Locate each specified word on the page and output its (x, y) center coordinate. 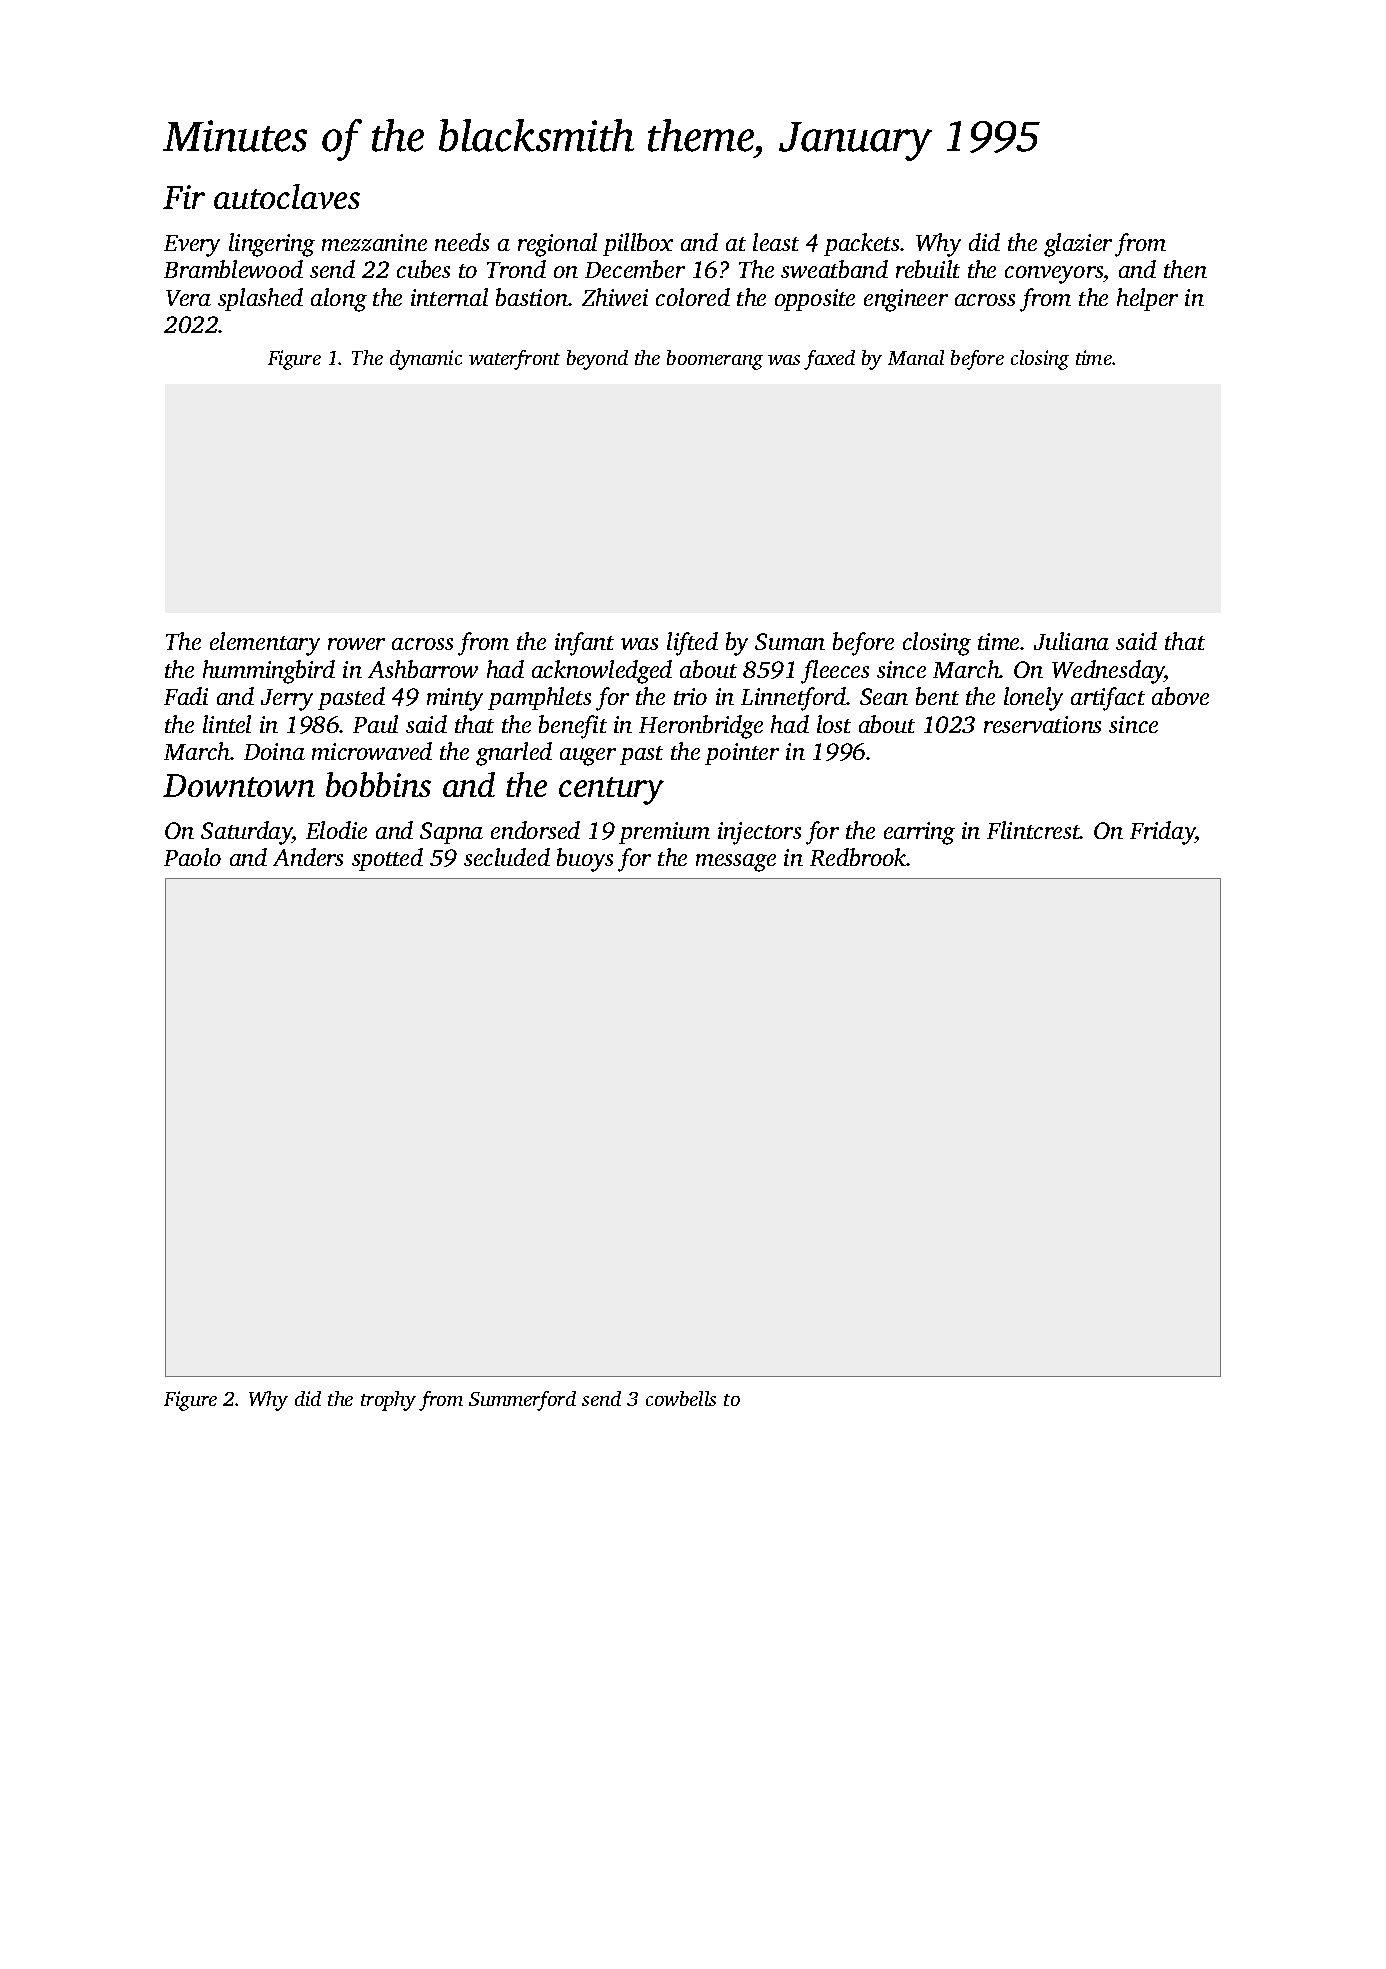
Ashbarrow (423, 669)
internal (449, 297)
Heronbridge (701, 727)
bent (937, 696)
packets (861, 244)
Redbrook (858, 857)
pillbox (638, 244)
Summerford (522, 1401)
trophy (388, 1401)
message (736, 863)
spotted (387, 859)
